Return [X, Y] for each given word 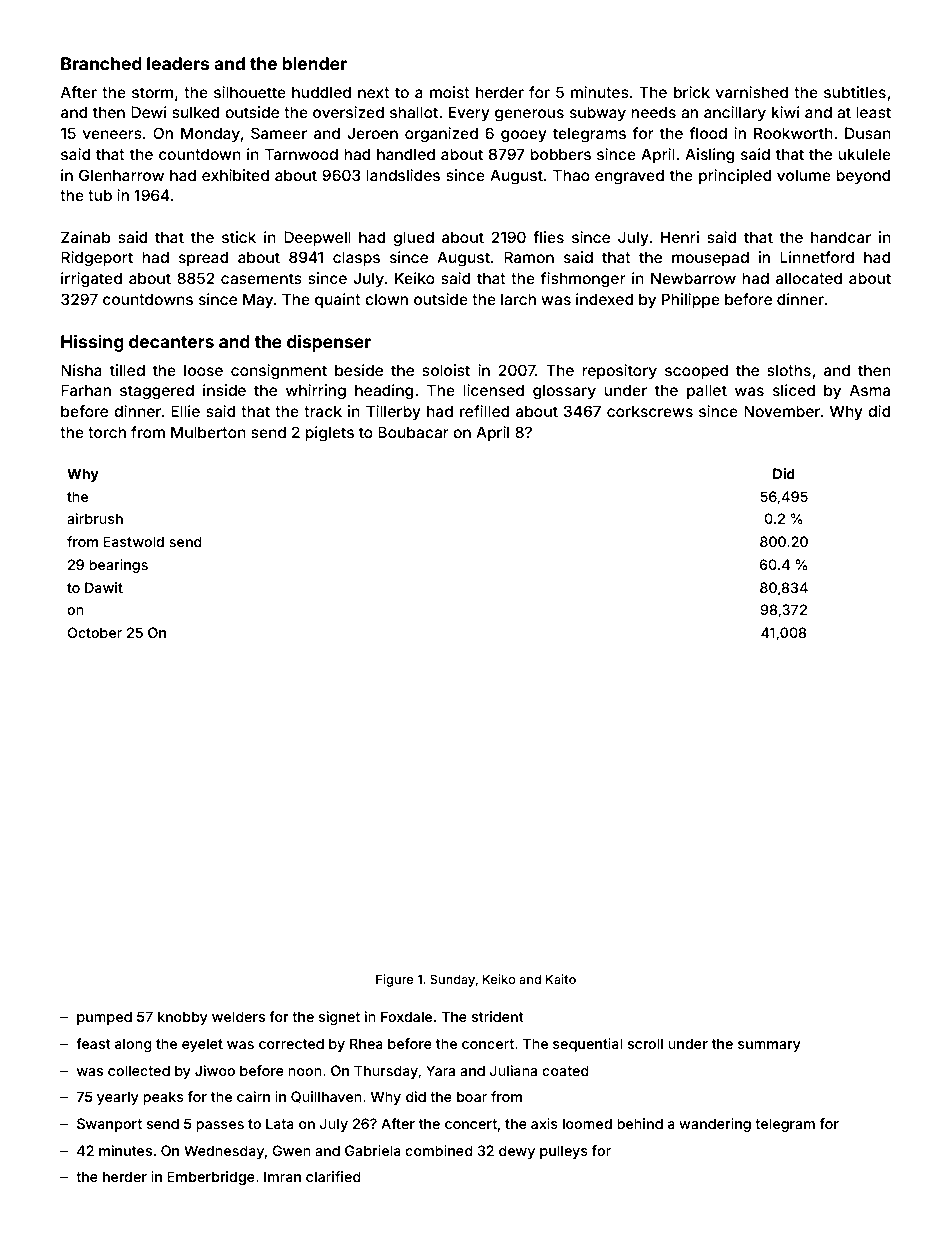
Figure [395, 980]
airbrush [95, 518]
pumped [104, 1018]
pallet [707, 391]
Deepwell [317, 238]
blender [314, 63]
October [94, 632]
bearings [118, 566]
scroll [645, 1043]
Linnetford [817, 257]
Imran [282, 1176]
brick [692, 92]
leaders [178, 63]
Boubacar [413, 432]
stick [239, 237]
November [782, 411]
